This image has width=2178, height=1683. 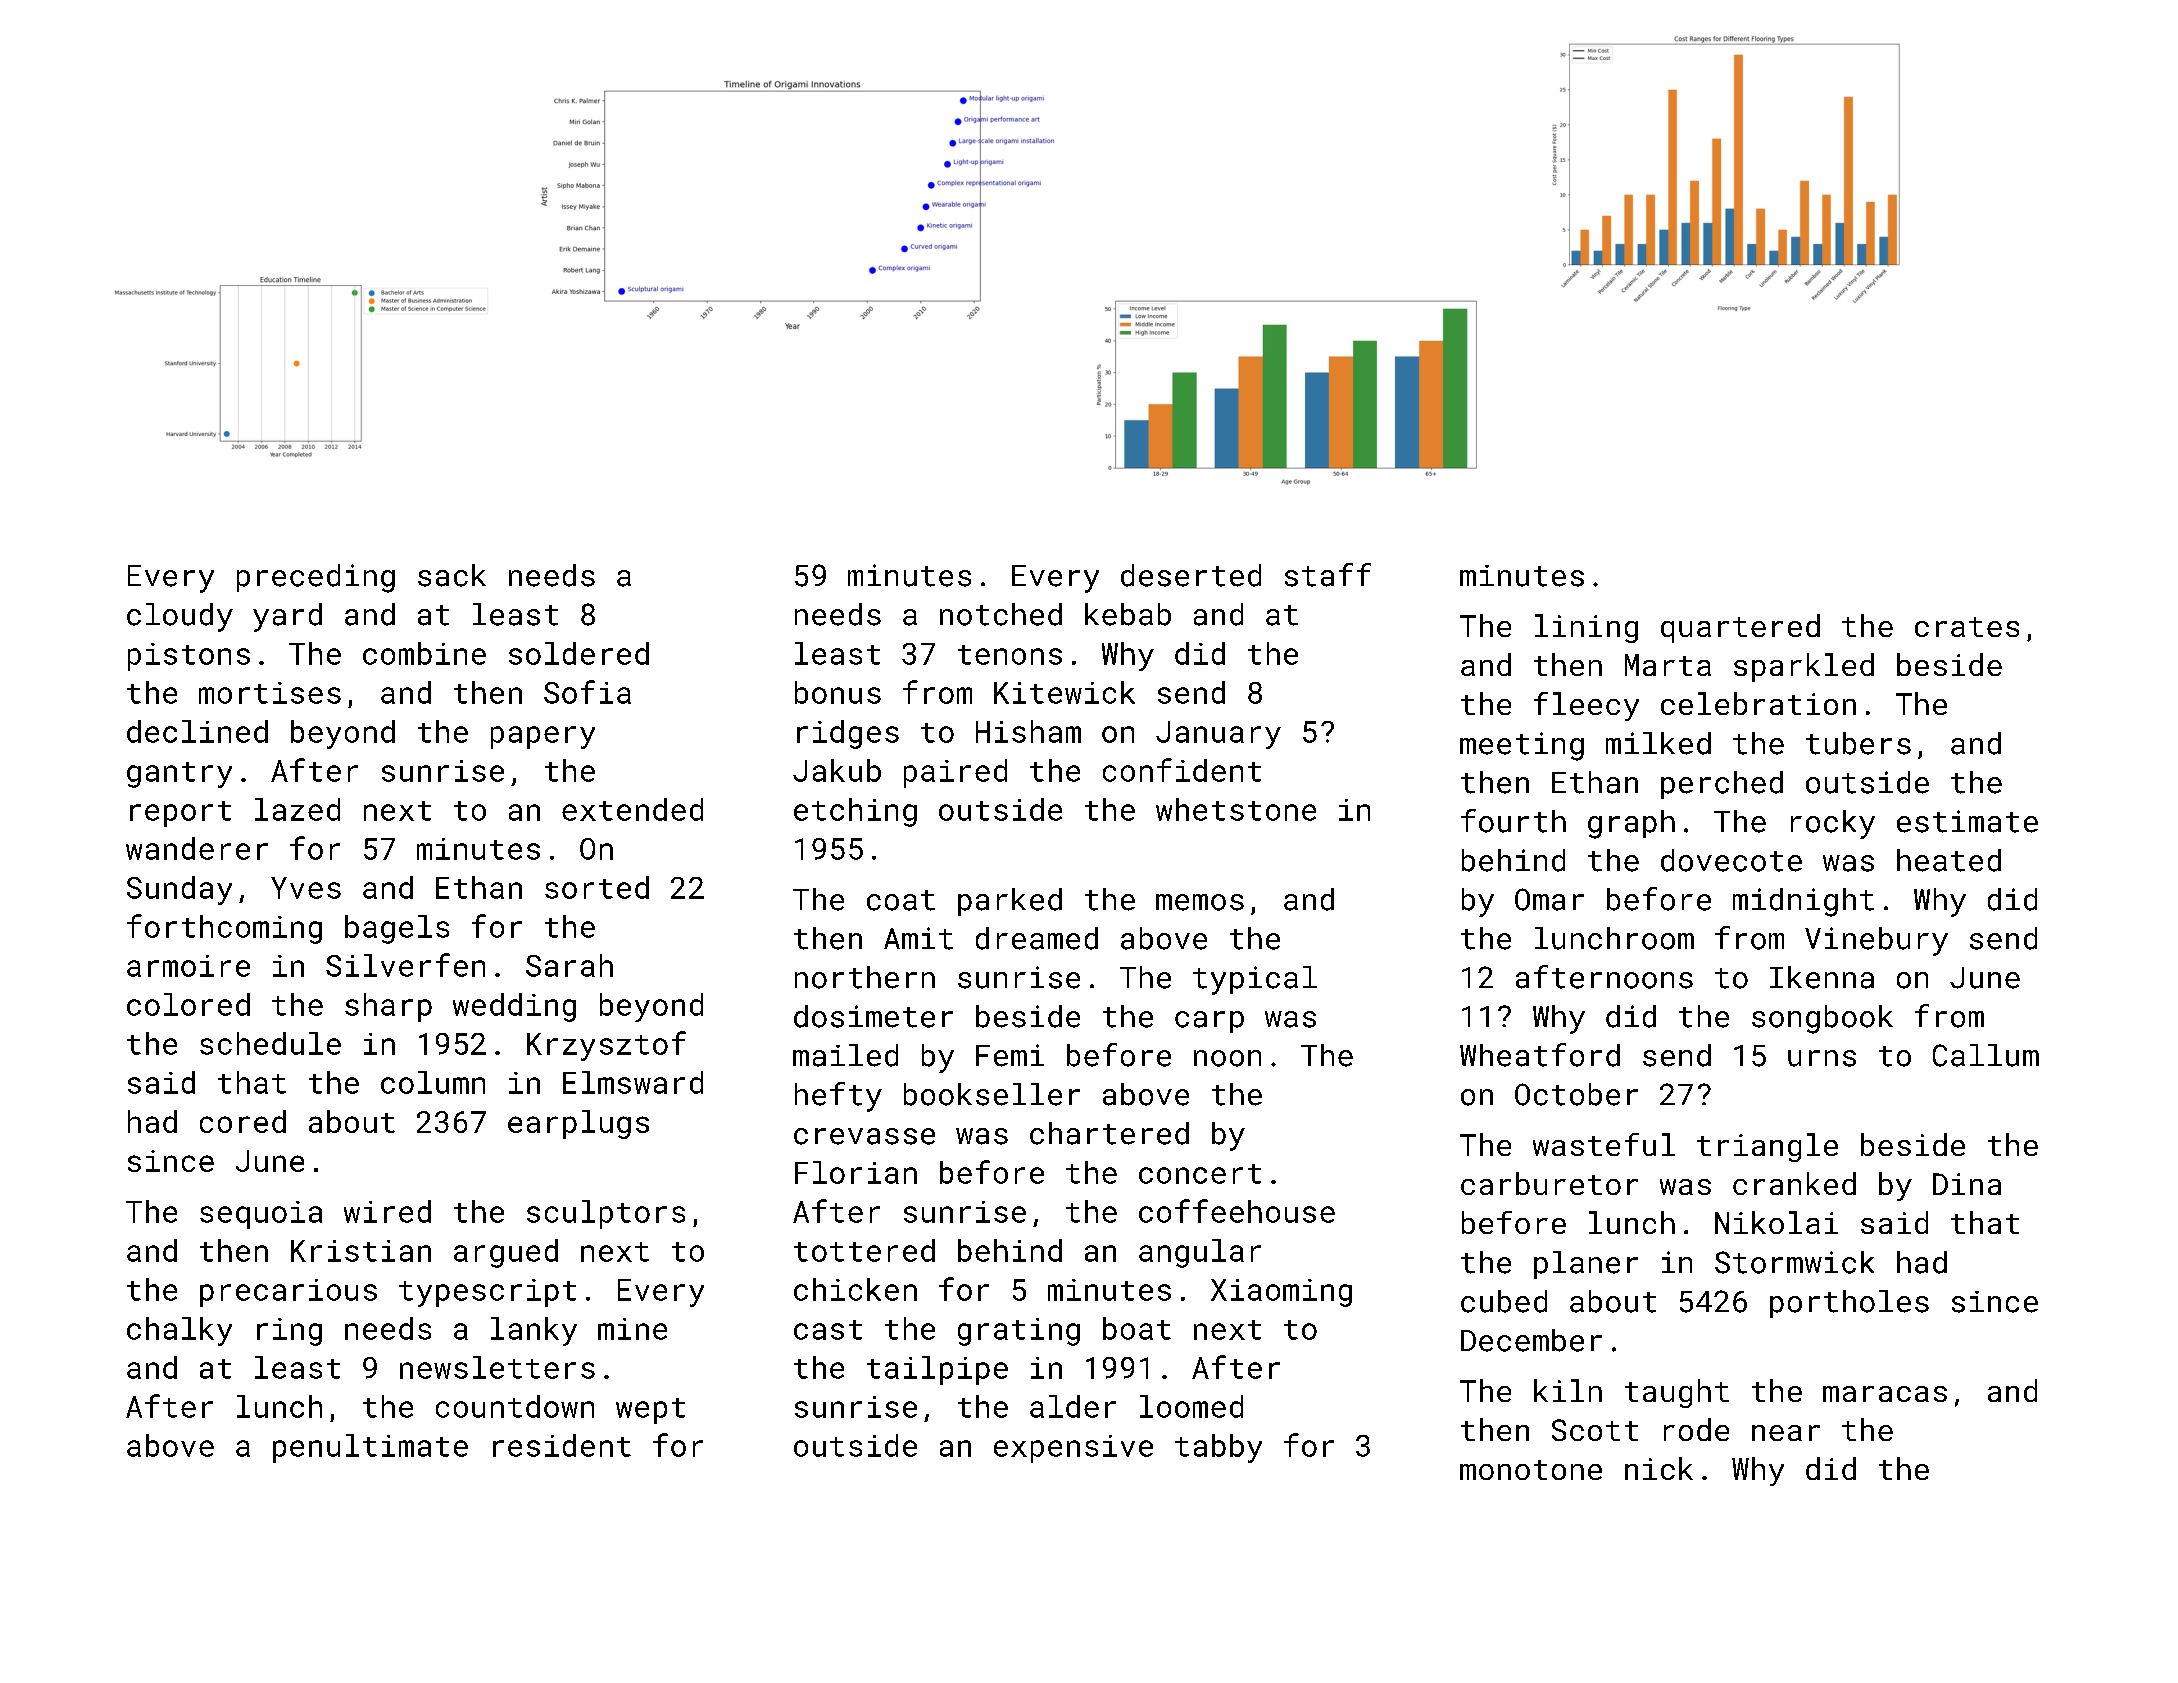 I want to click on chalky, so click(x=179, y=1331).
